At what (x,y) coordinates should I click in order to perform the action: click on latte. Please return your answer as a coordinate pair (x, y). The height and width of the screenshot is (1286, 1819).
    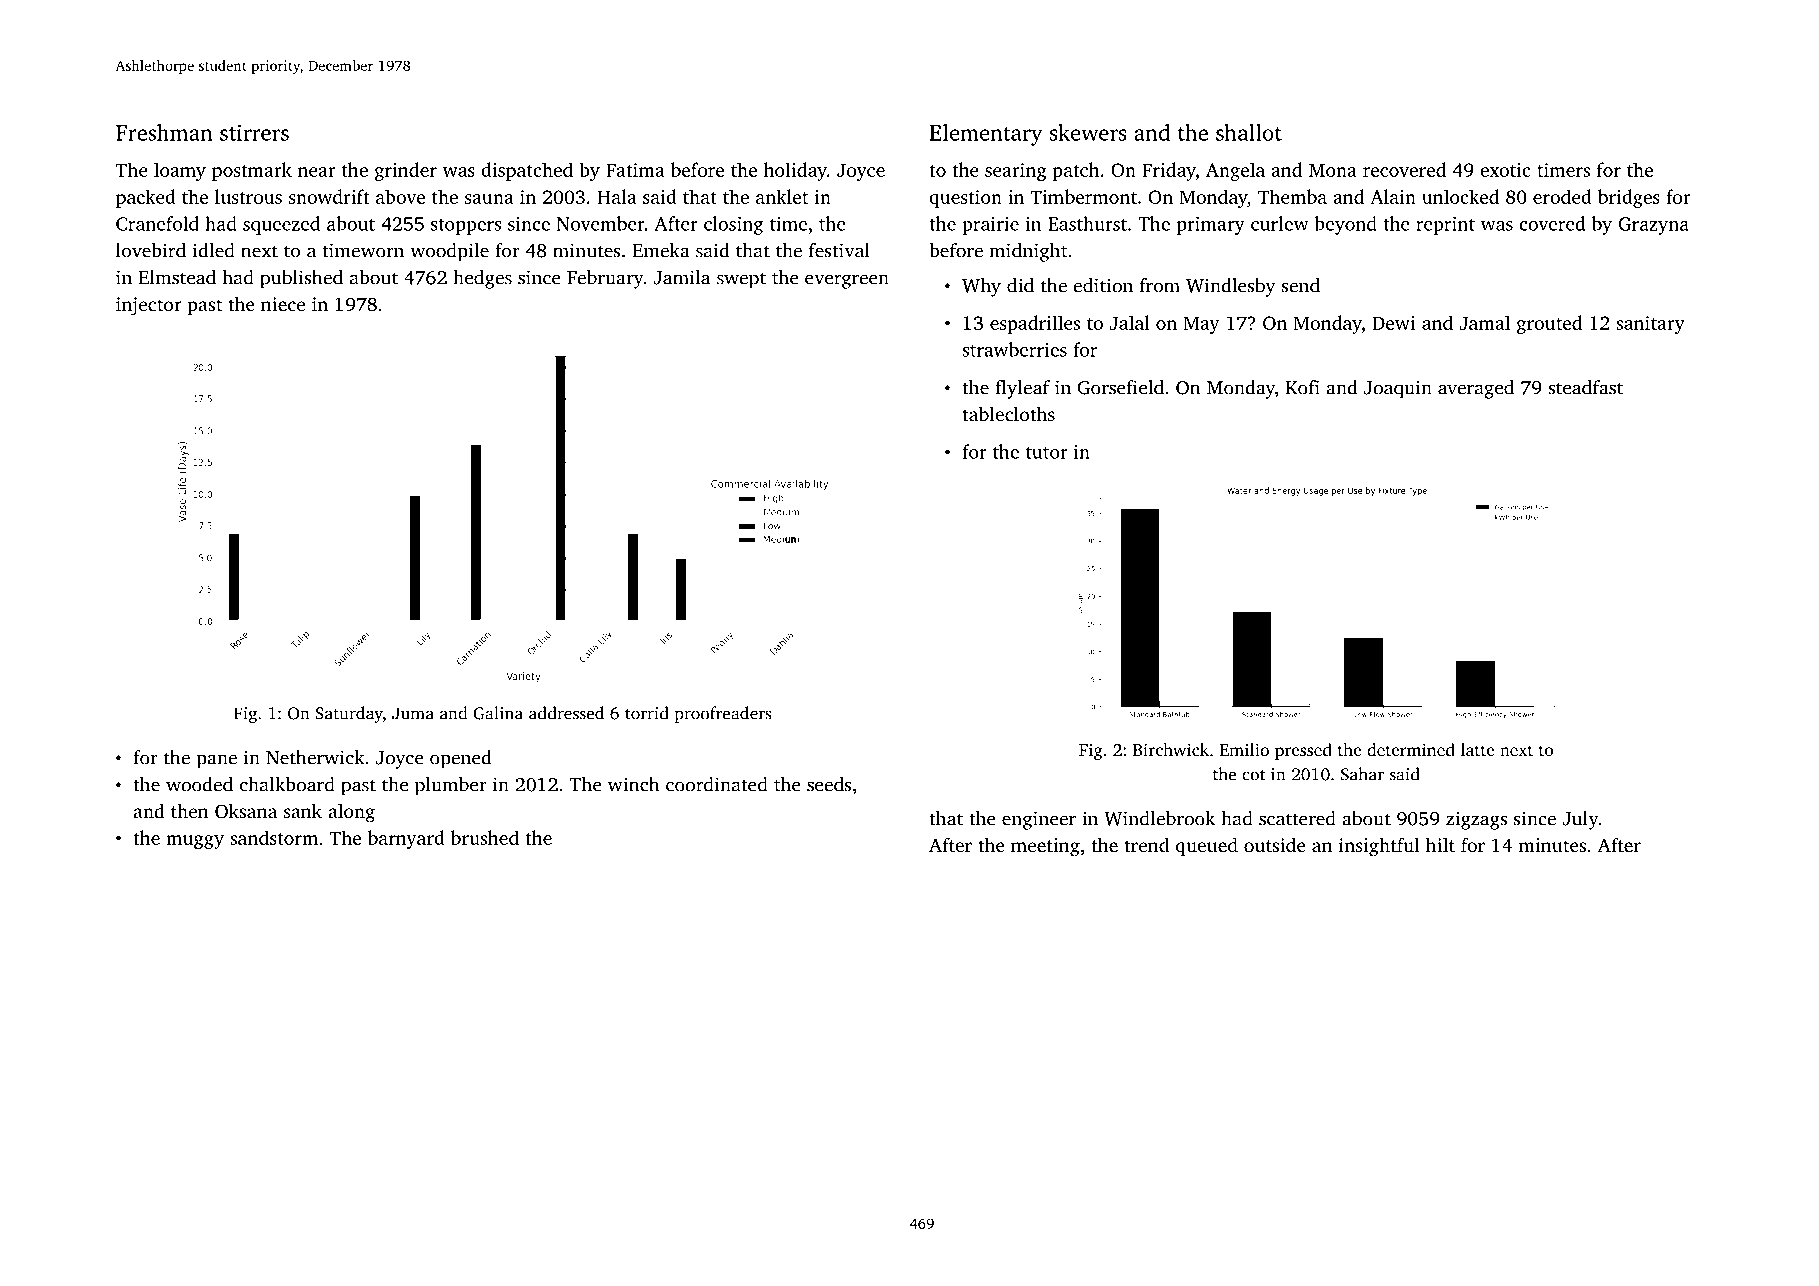
    Looking at the image, I should click on (1477, 749).
